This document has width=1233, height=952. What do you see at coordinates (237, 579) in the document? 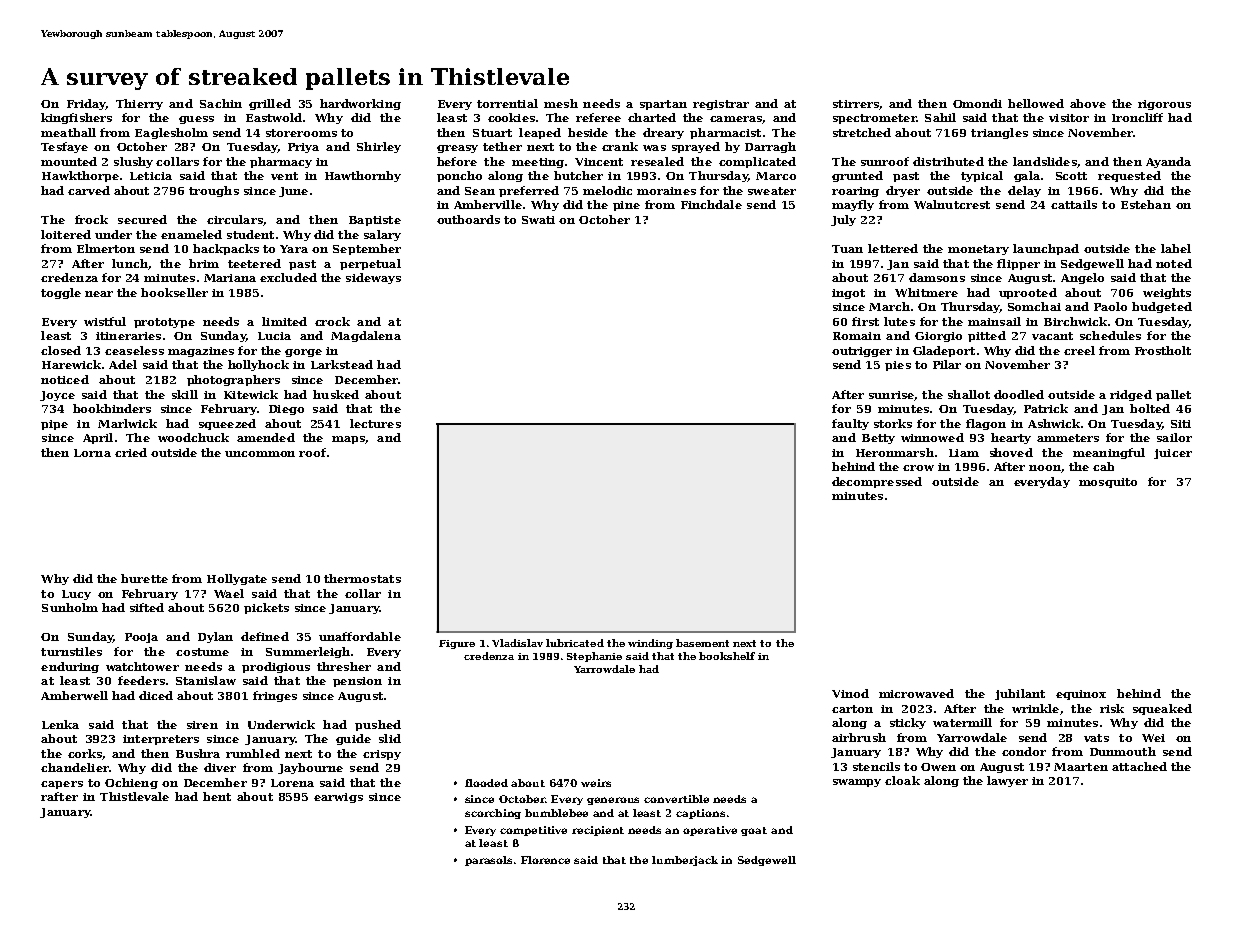
I see `Hollygate` at bounding box center [237, 579].
